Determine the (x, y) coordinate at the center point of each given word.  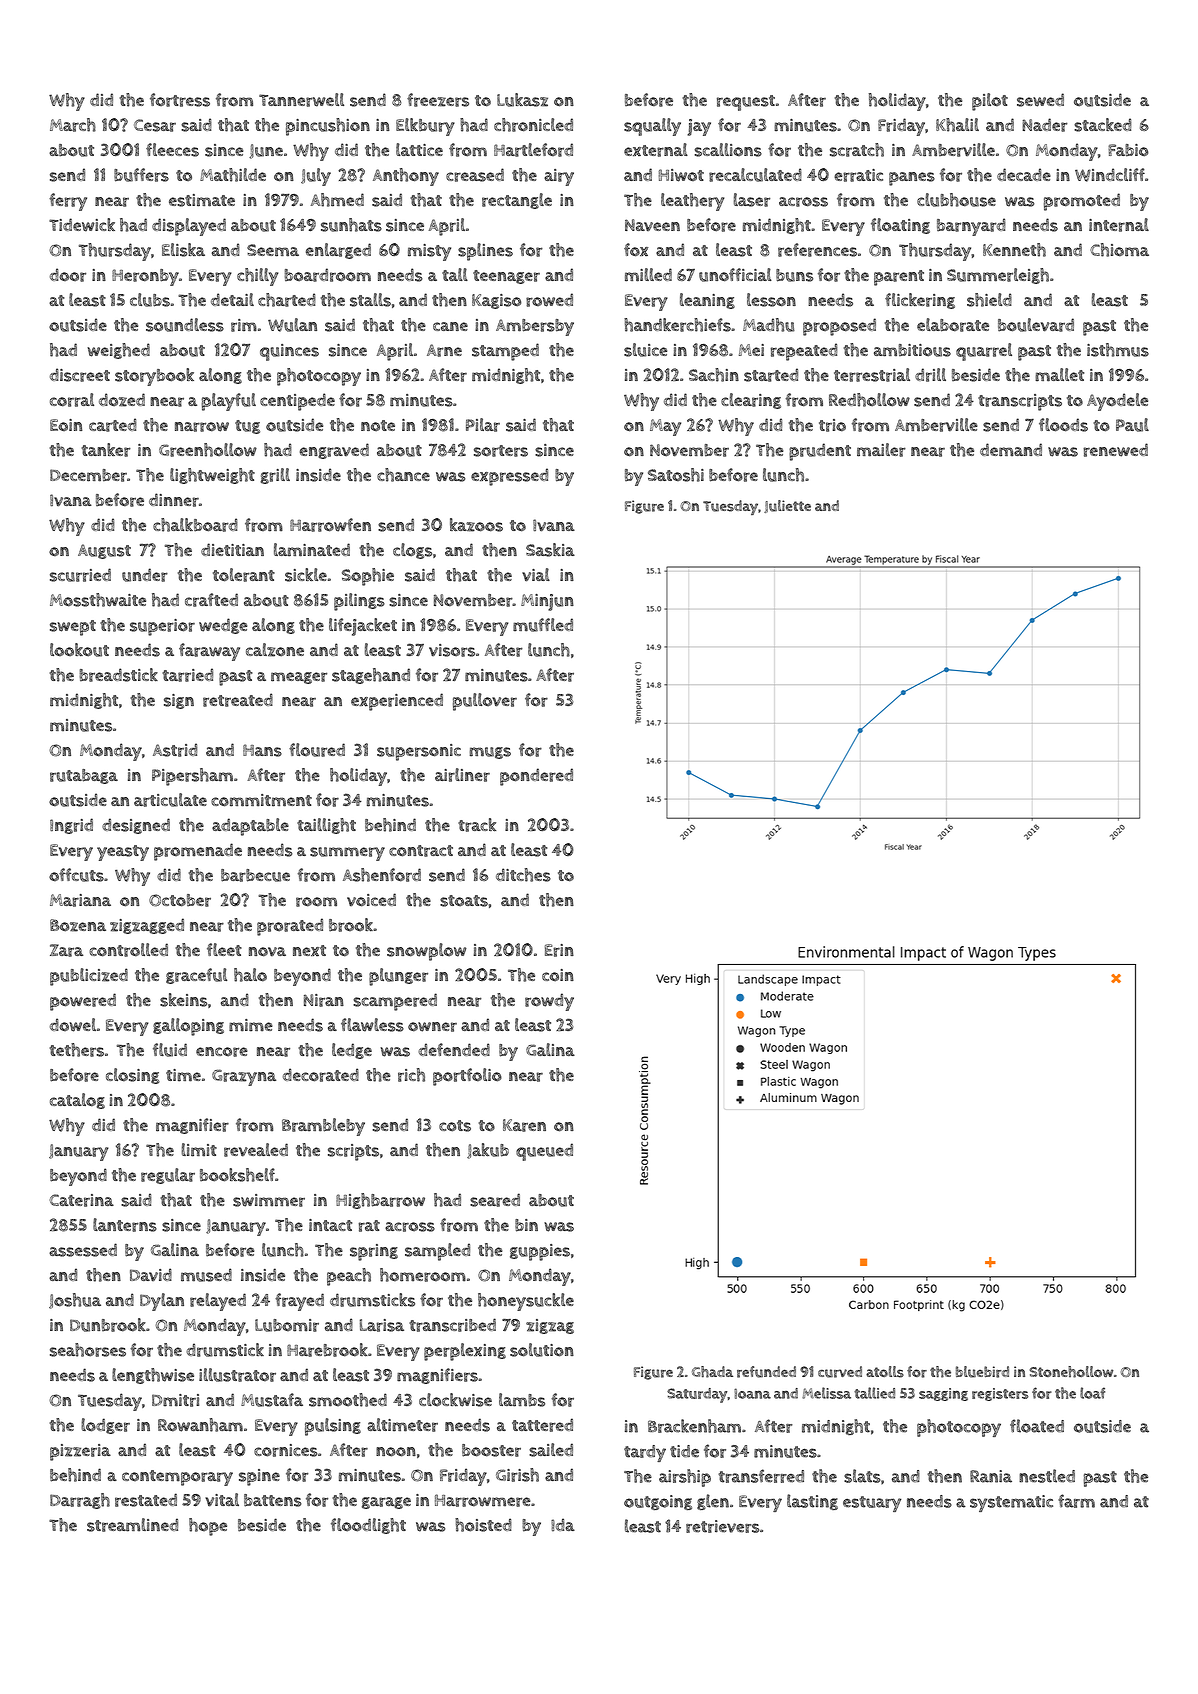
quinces (289, 352)
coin (558, 975)
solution (542, 1350)
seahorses (88, 1350)
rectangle (517, 201)
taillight (326, 826)
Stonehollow (1071, 1372)
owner (432, 1027)
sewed (1040, 100)
